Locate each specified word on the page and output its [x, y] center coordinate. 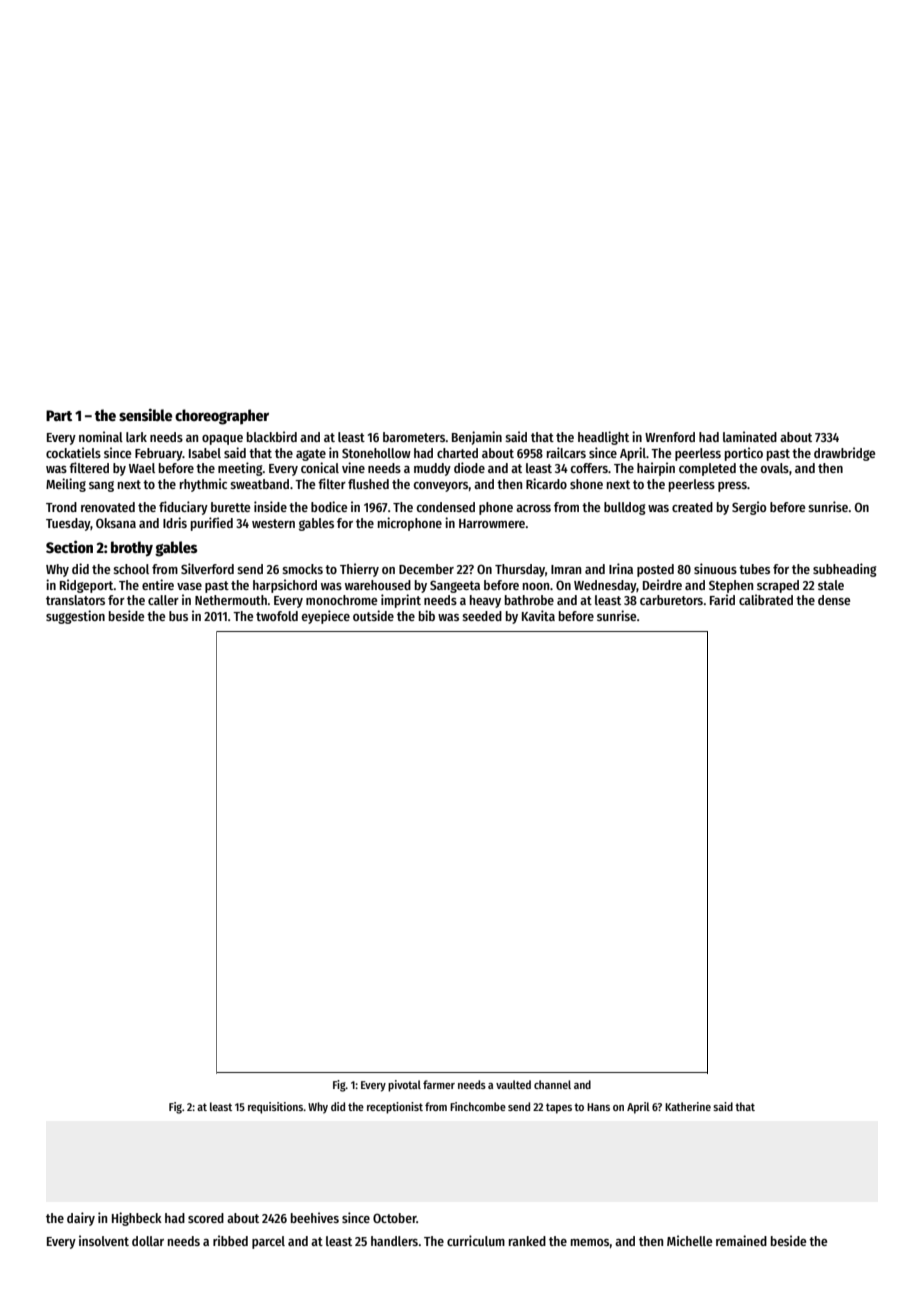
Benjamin [477, 438]
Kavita [538, 615]
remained [741, 1240]
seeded [482, 616]
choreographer [222, 417]
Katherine [688, 1106]
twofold [277, 616]
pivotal [404, 1086]
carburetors [671, 600]
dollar [148, 1241]
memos [590, 1242]
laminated [750, 436]
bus [178, 616]
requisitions [275, 1108]
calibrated [766, 599]
